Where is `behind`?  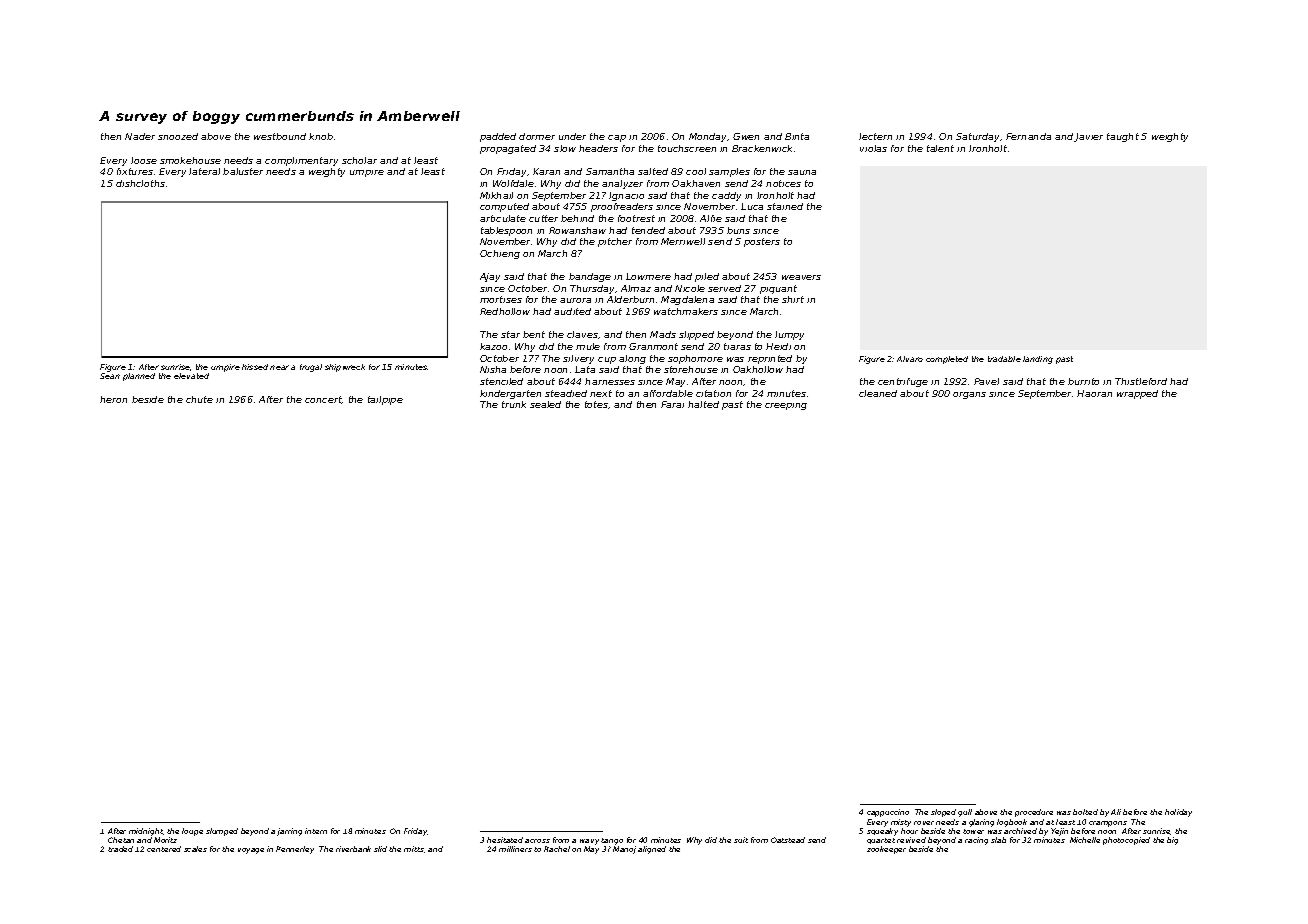 behind is located at coordinates (577, 218).
